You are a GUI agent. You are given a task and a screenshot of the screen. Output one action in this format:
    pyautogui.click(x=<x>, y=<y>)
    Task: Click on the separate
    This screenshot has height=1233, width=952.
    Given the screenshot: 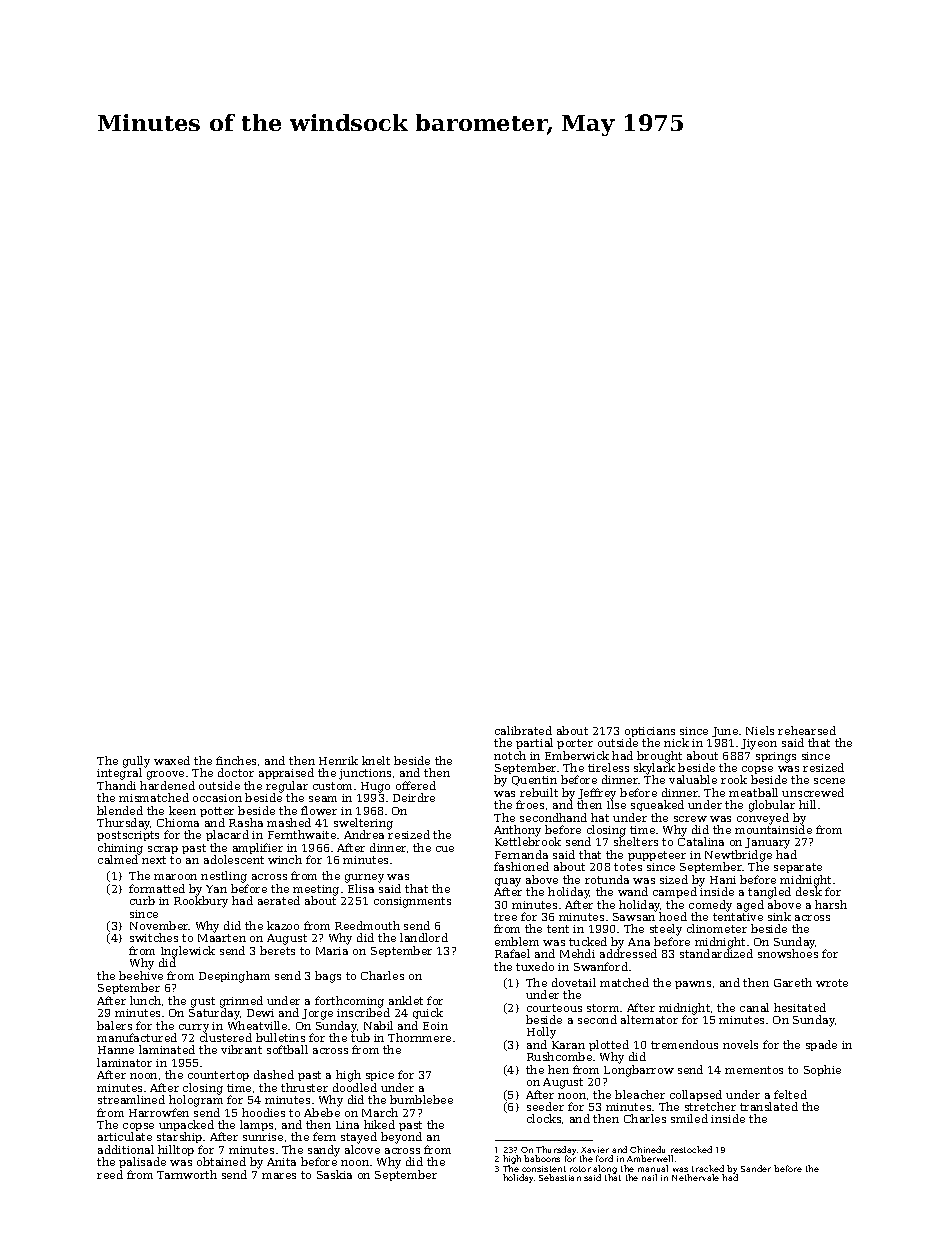 What is the action you would take?
    pyautogui.click(x=798, y=868)
